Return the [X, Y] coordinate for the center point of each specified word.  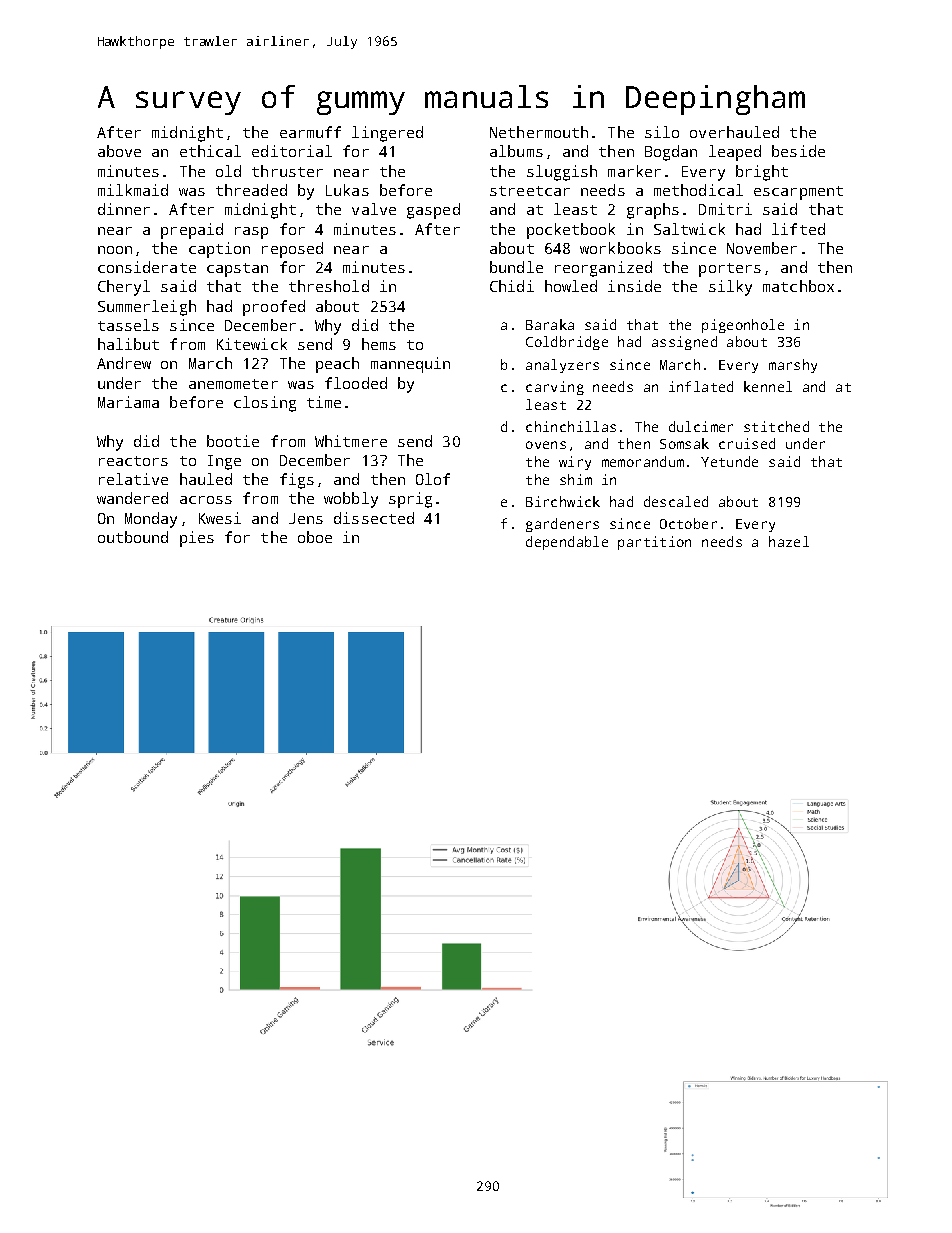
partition [654, 543]
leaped [735, 153]
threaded [251, 190]
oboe [315, 537]
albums [516, 151]
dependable [567, 543]
